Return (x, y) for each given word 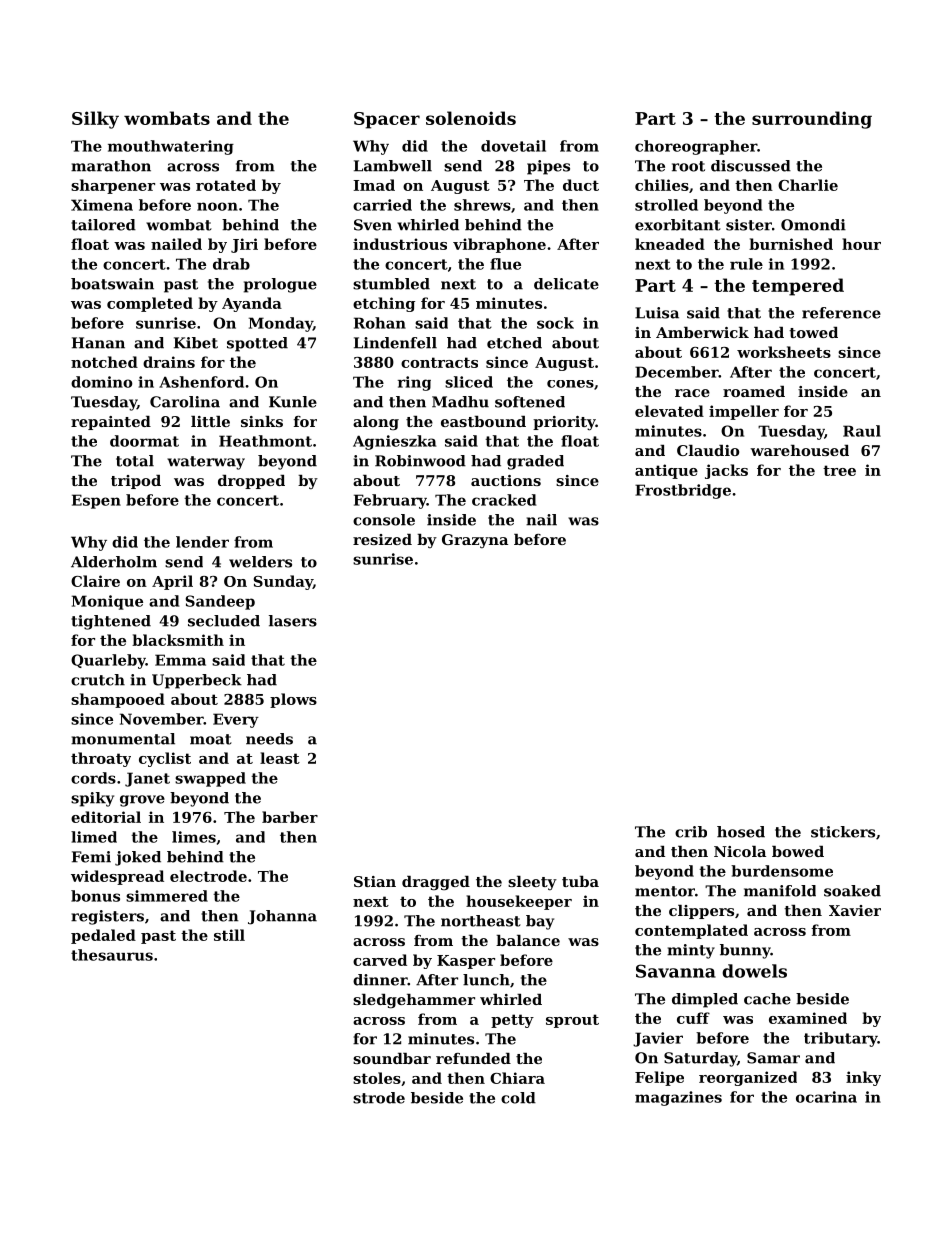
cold (518, 1098)
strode (379, 1098)
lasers (293, 621)
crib (691, 832)
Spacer (387, 120)
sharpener (113, 186)
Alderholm (114, 562)
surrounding (812, 120)
